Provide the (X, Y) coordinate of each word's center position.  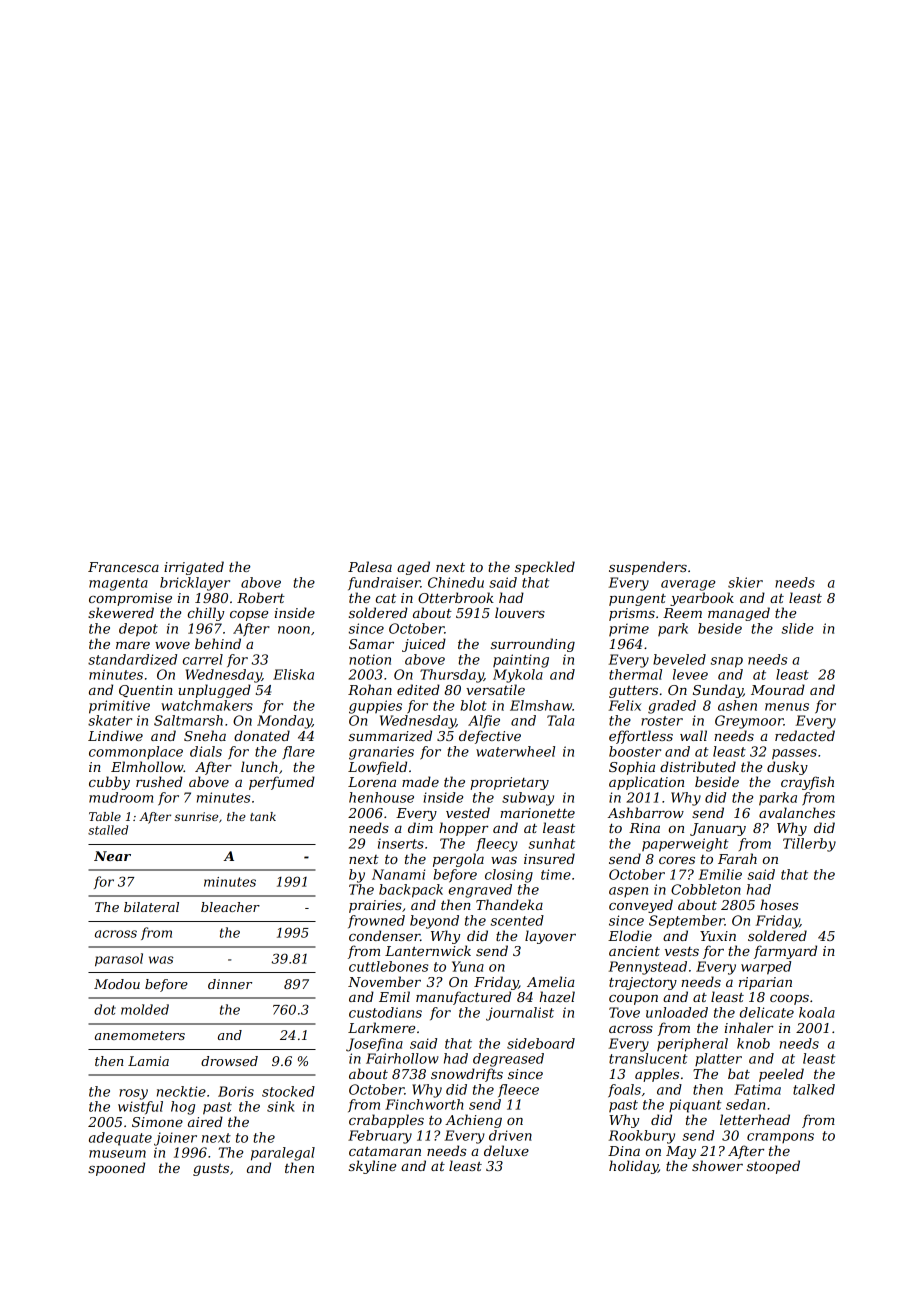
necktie (181, 1091)
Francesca (123, 567)
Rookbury (641, 1137)
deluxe (506, 1150)
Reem (682, 613)
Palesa (370, 566)
